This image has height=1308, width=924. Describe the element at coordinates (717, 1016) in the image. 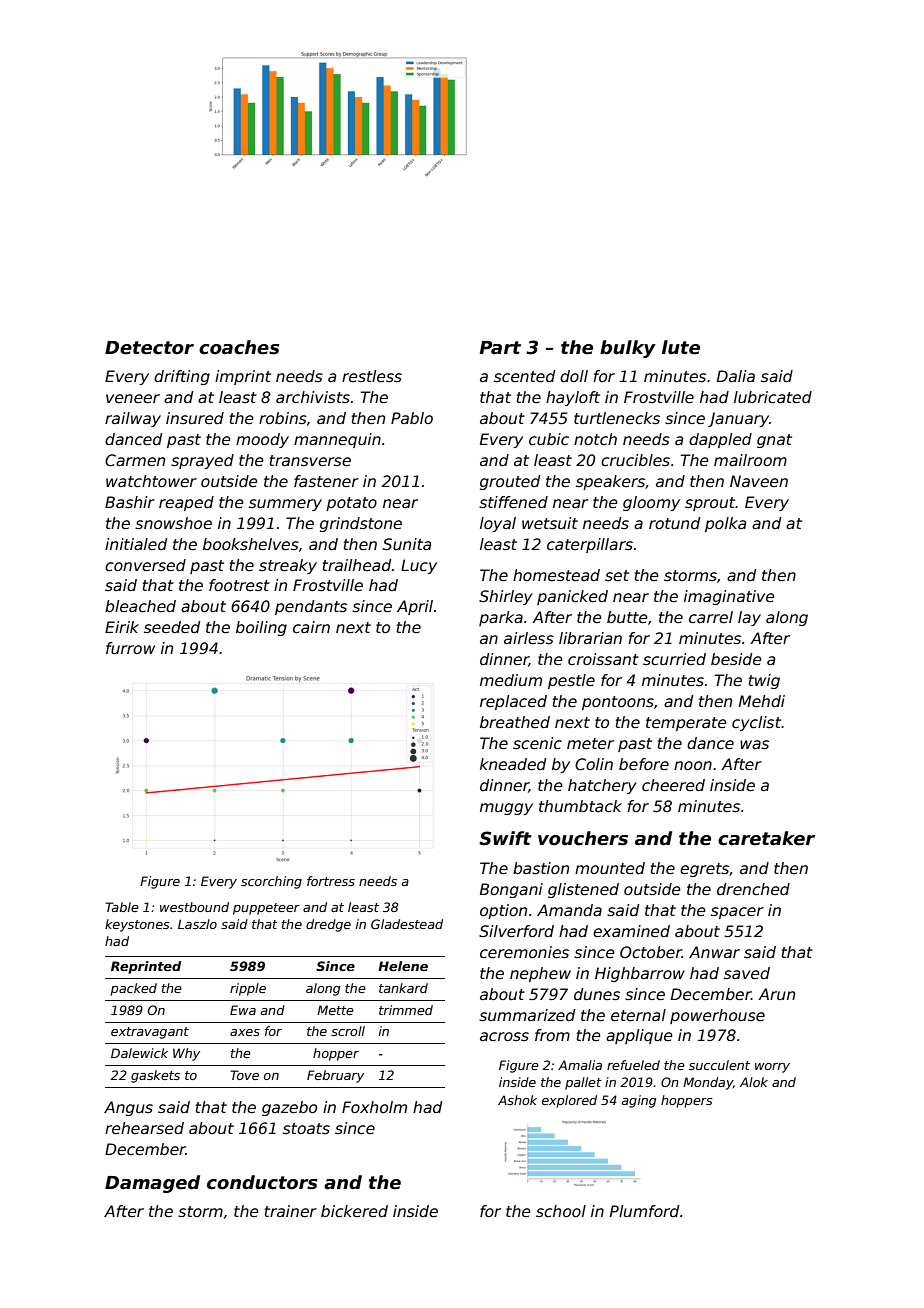

I see `powerhouse` at that location.
